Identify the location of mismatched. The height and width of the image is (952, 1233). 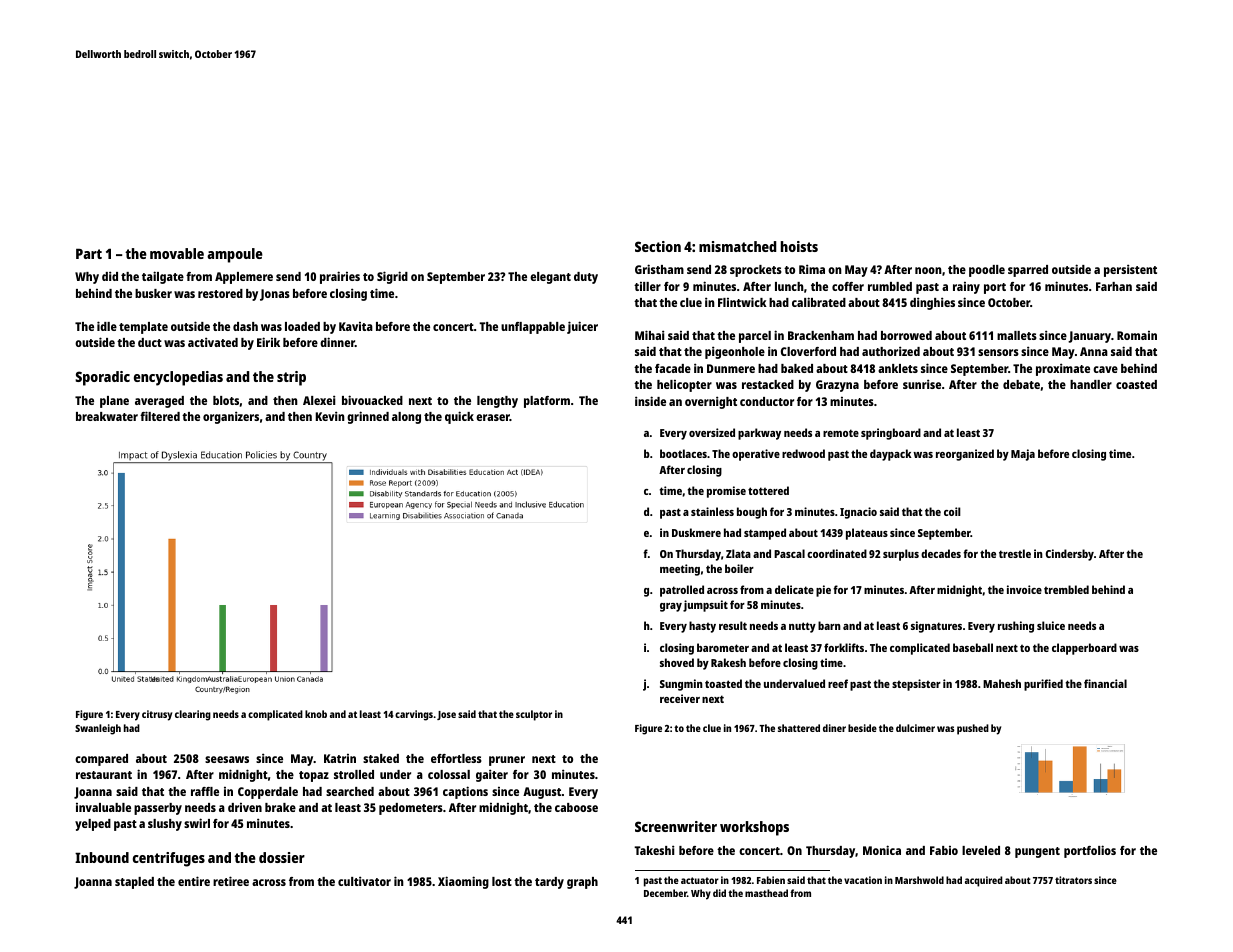
(737, 246).
